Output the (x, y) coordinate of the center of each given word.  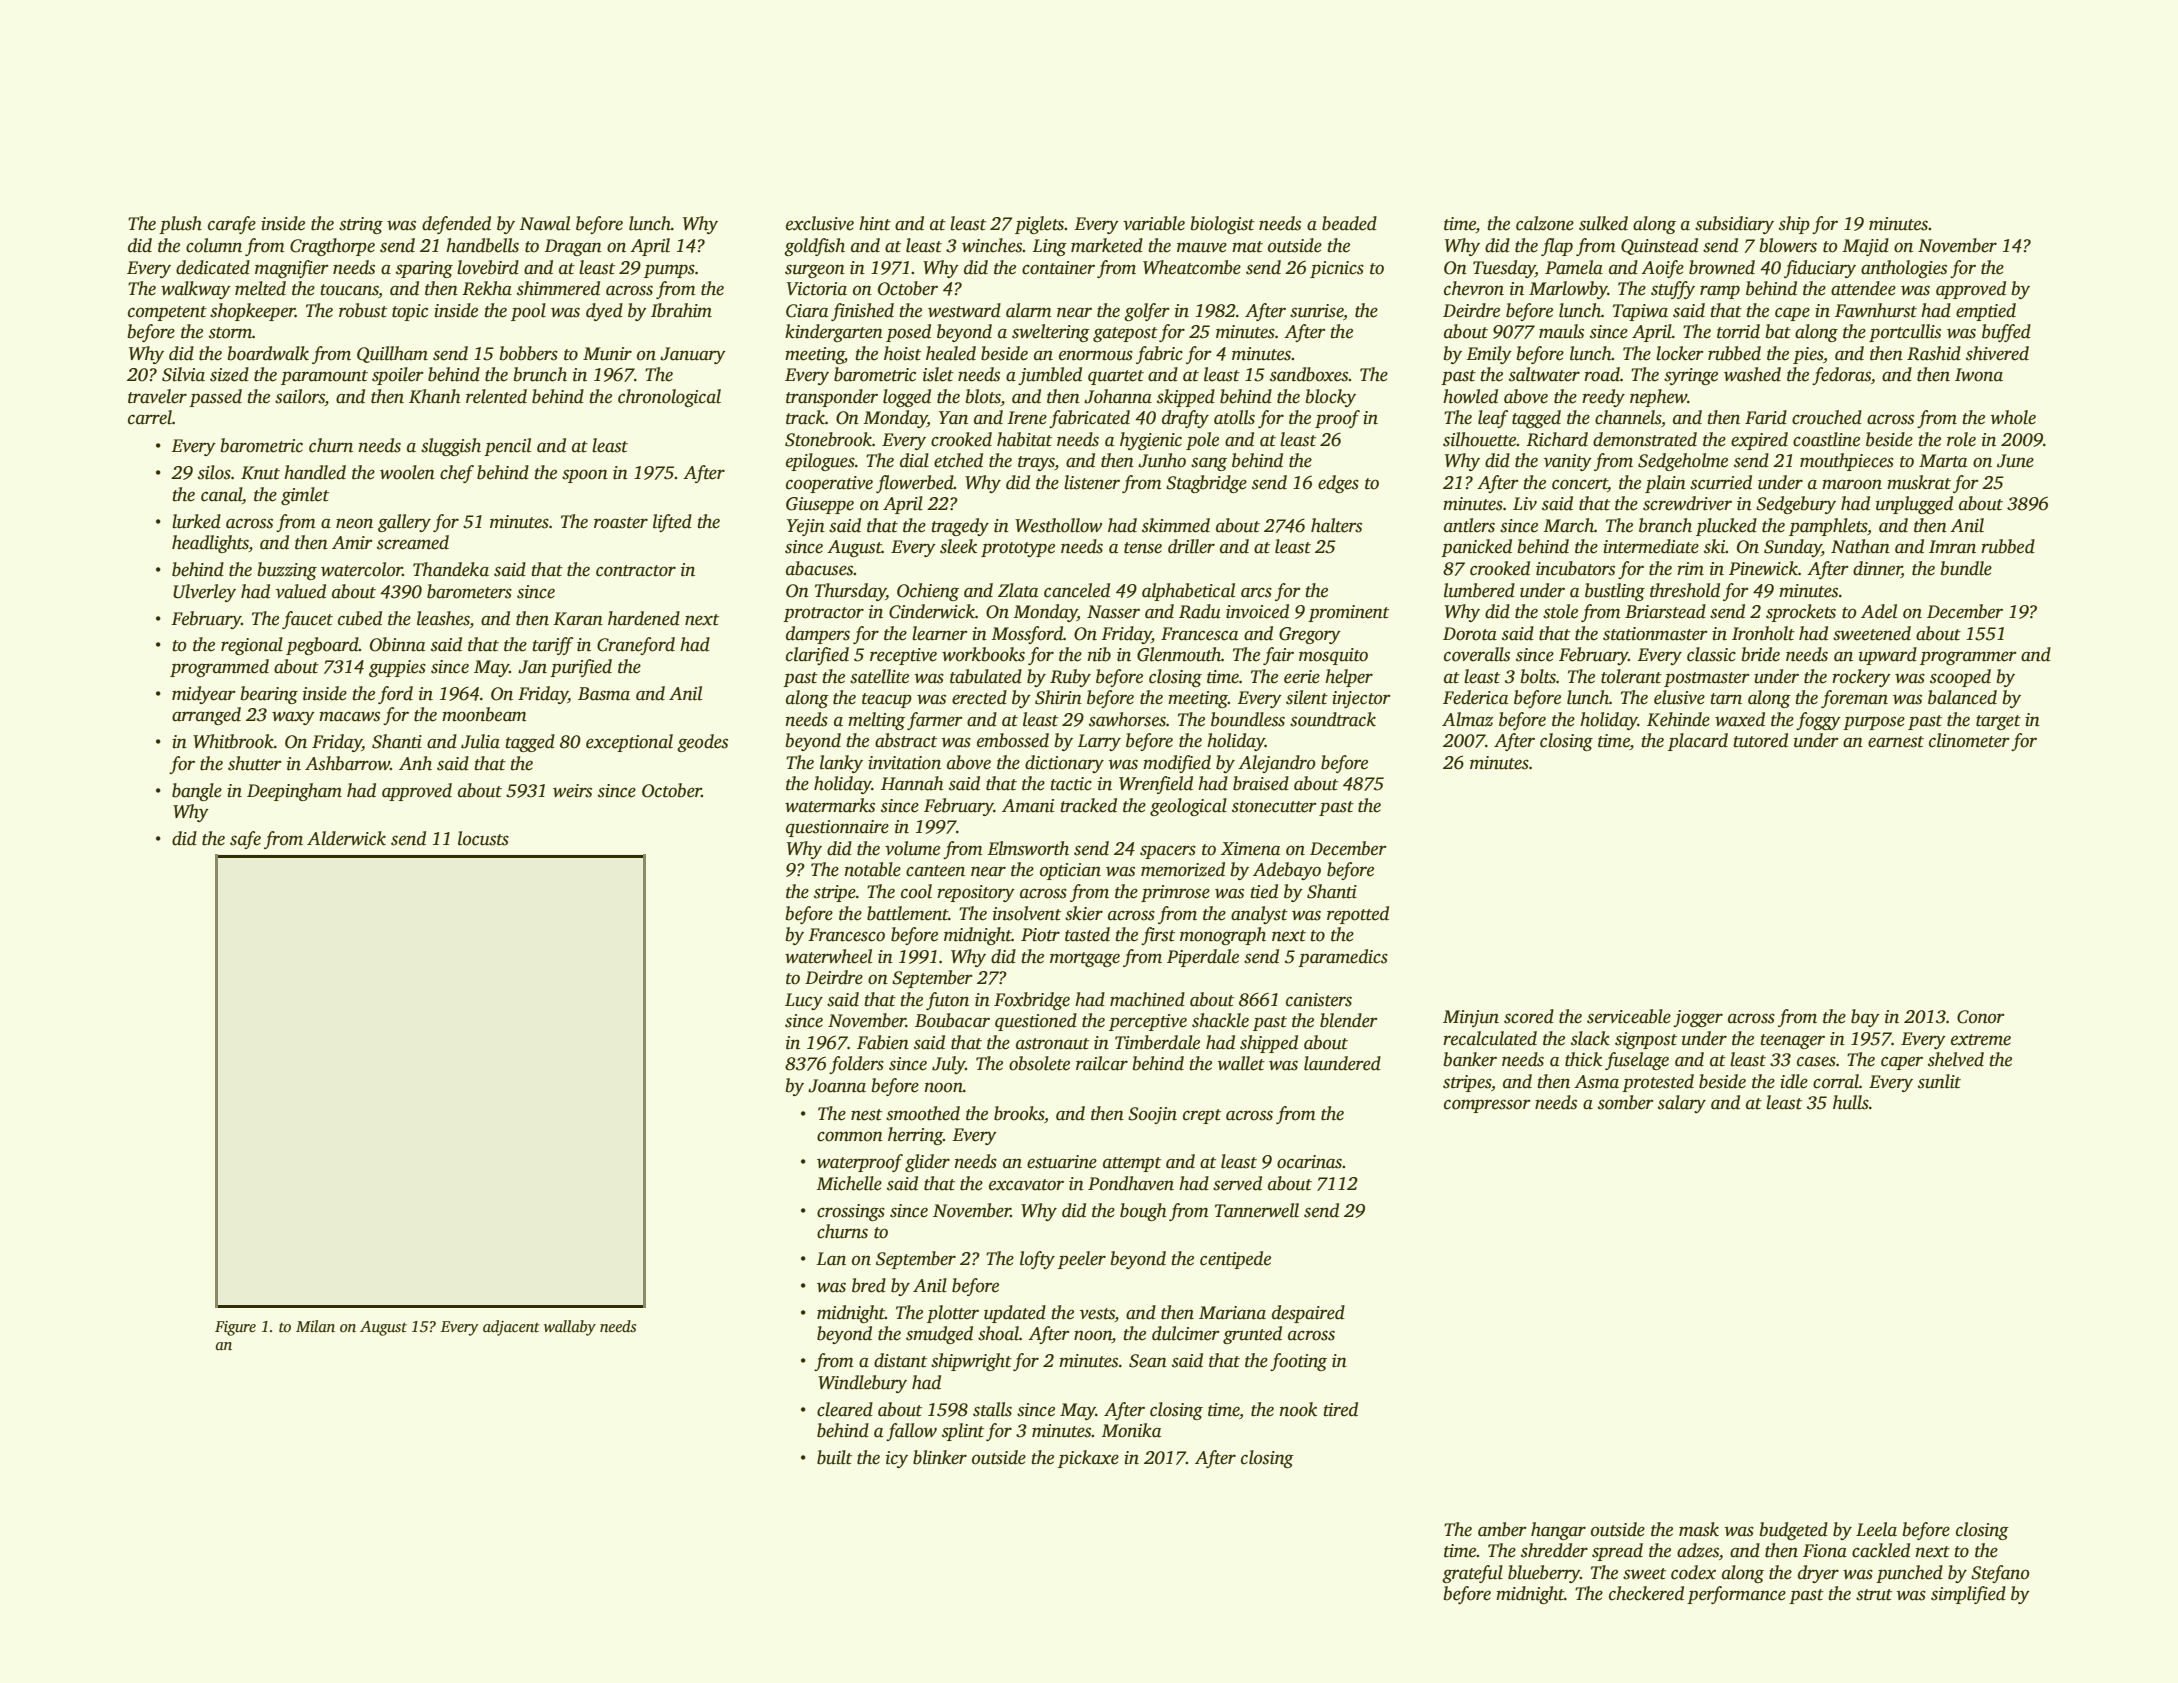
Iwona (1979, 375)
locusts (483, 838)
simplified (1968, 1595)
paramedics (1343, 958)
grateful (1472, 1574)
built (834, 1457)
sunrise (1316, 311)
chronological (669, 398)
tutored (1760, 740)
